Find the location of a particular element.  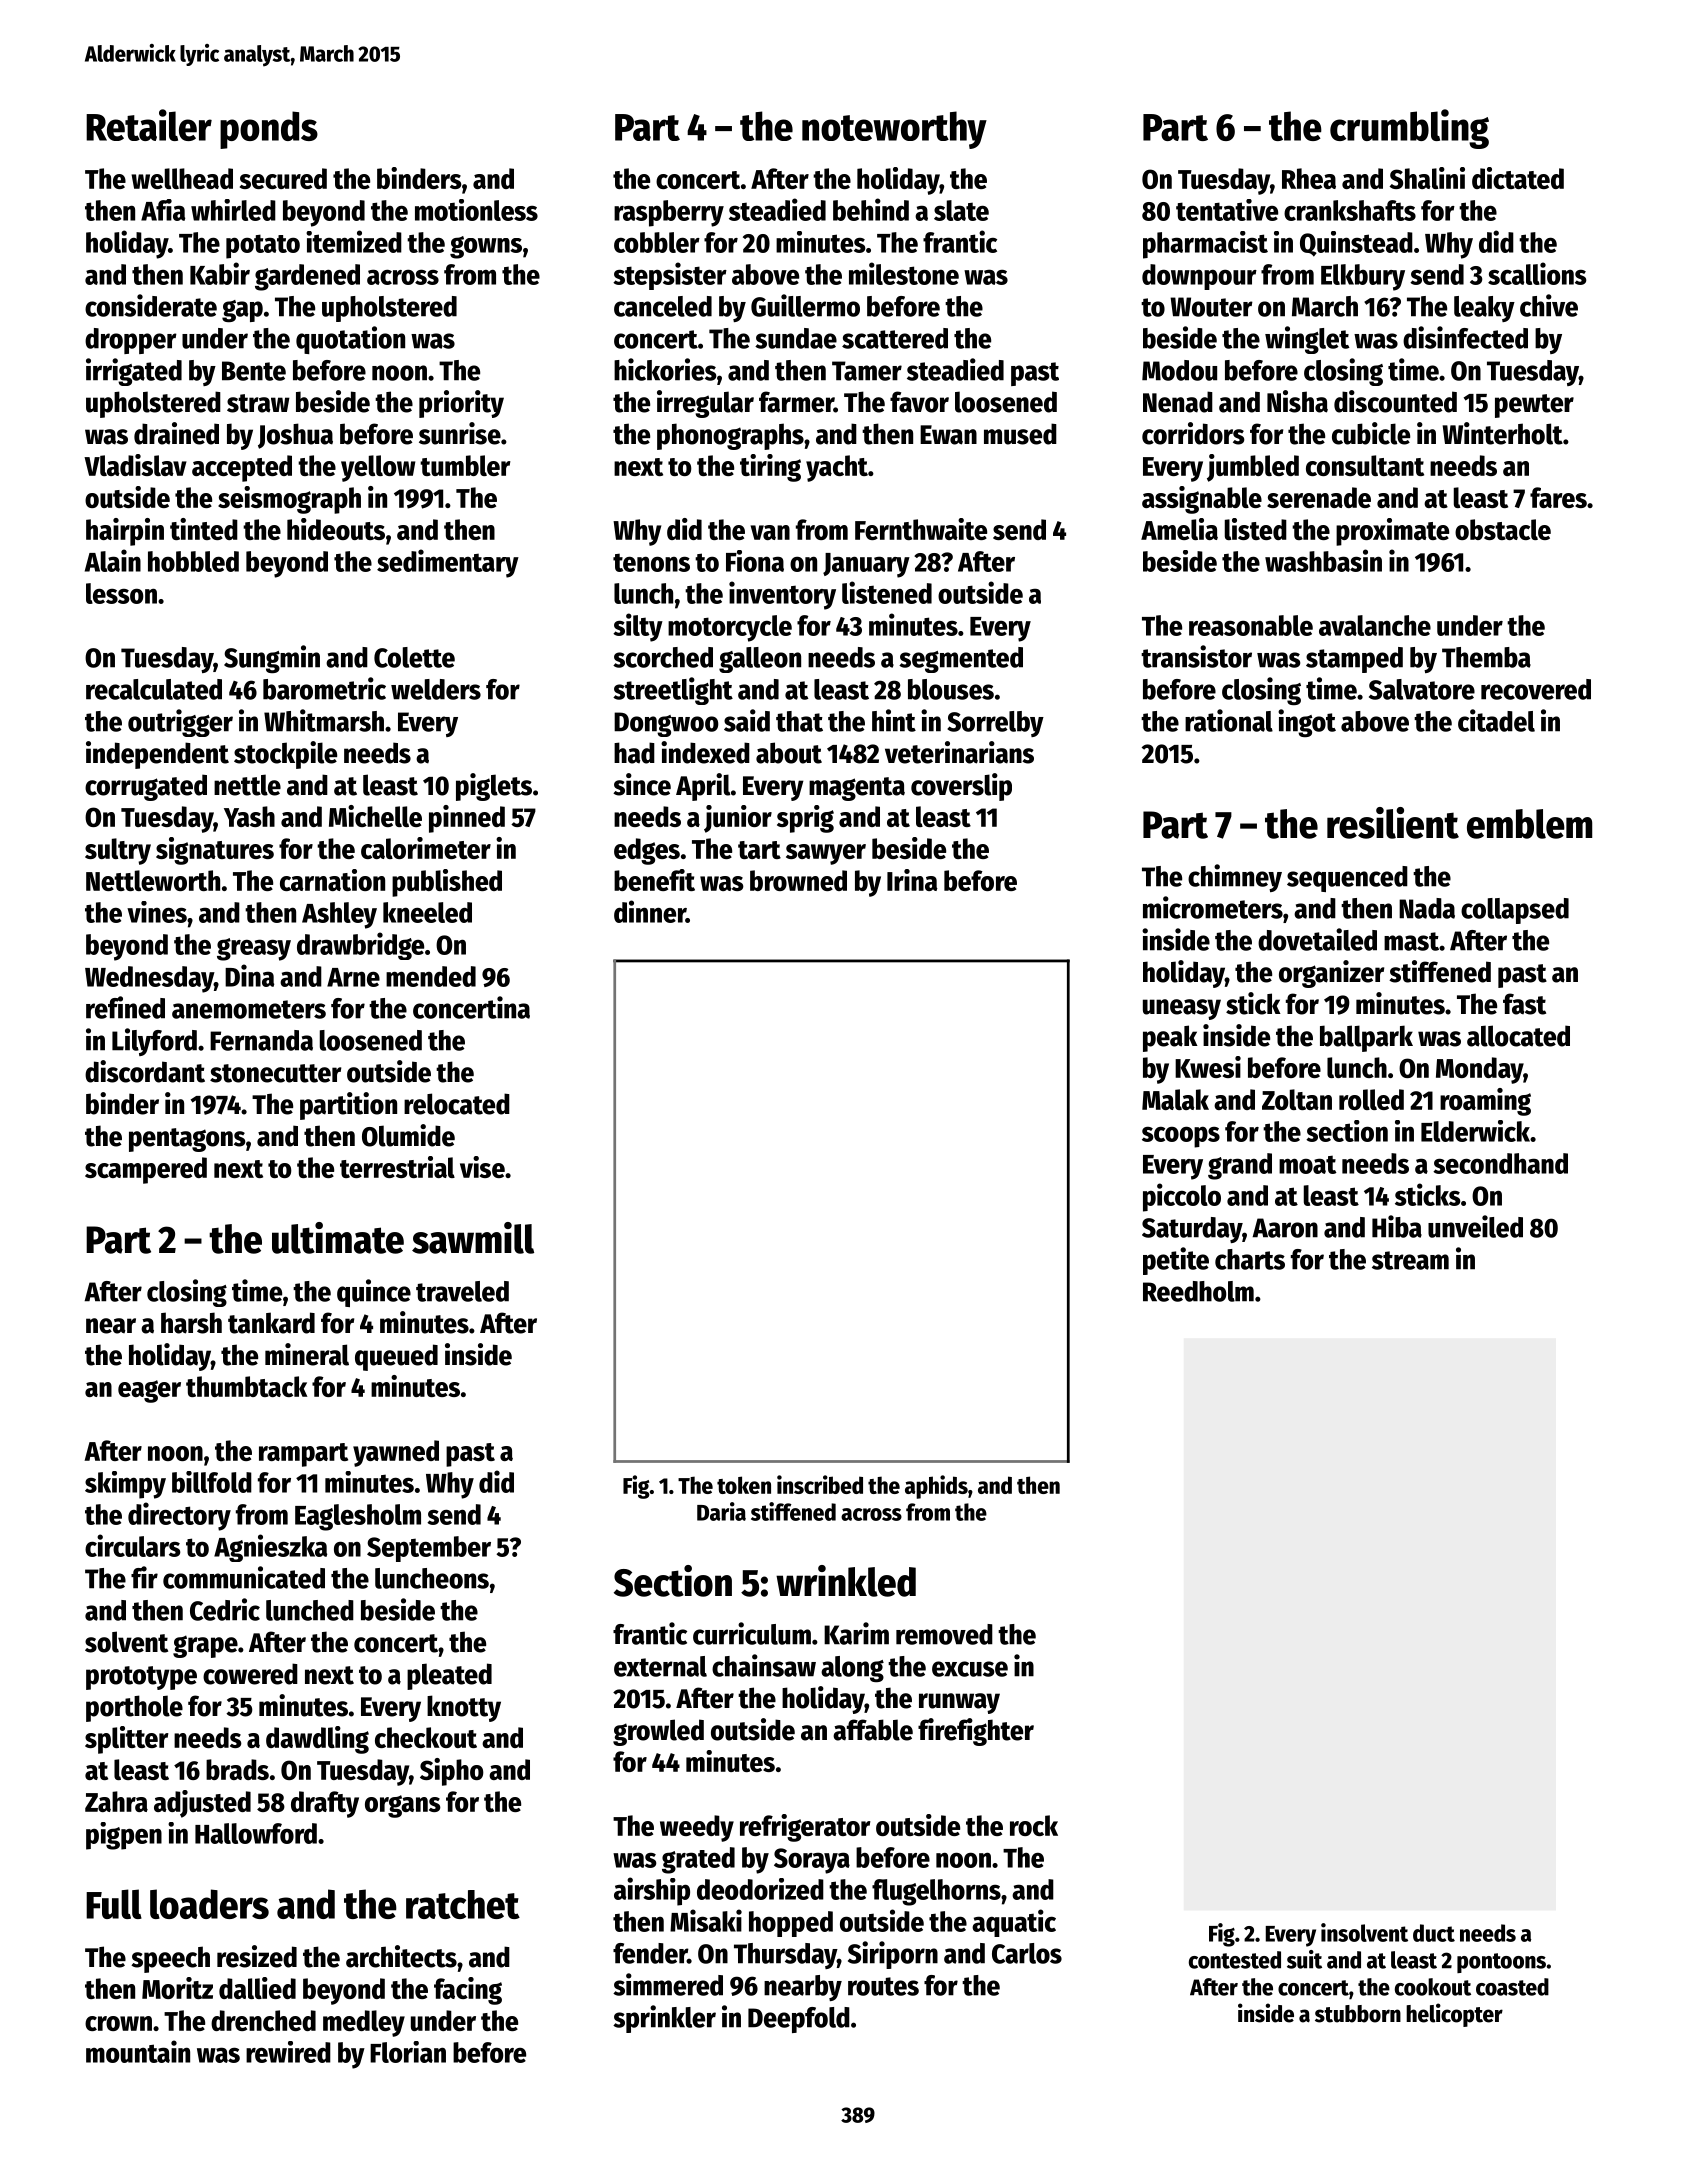

hideouts is located at coordinates (336, 529).
